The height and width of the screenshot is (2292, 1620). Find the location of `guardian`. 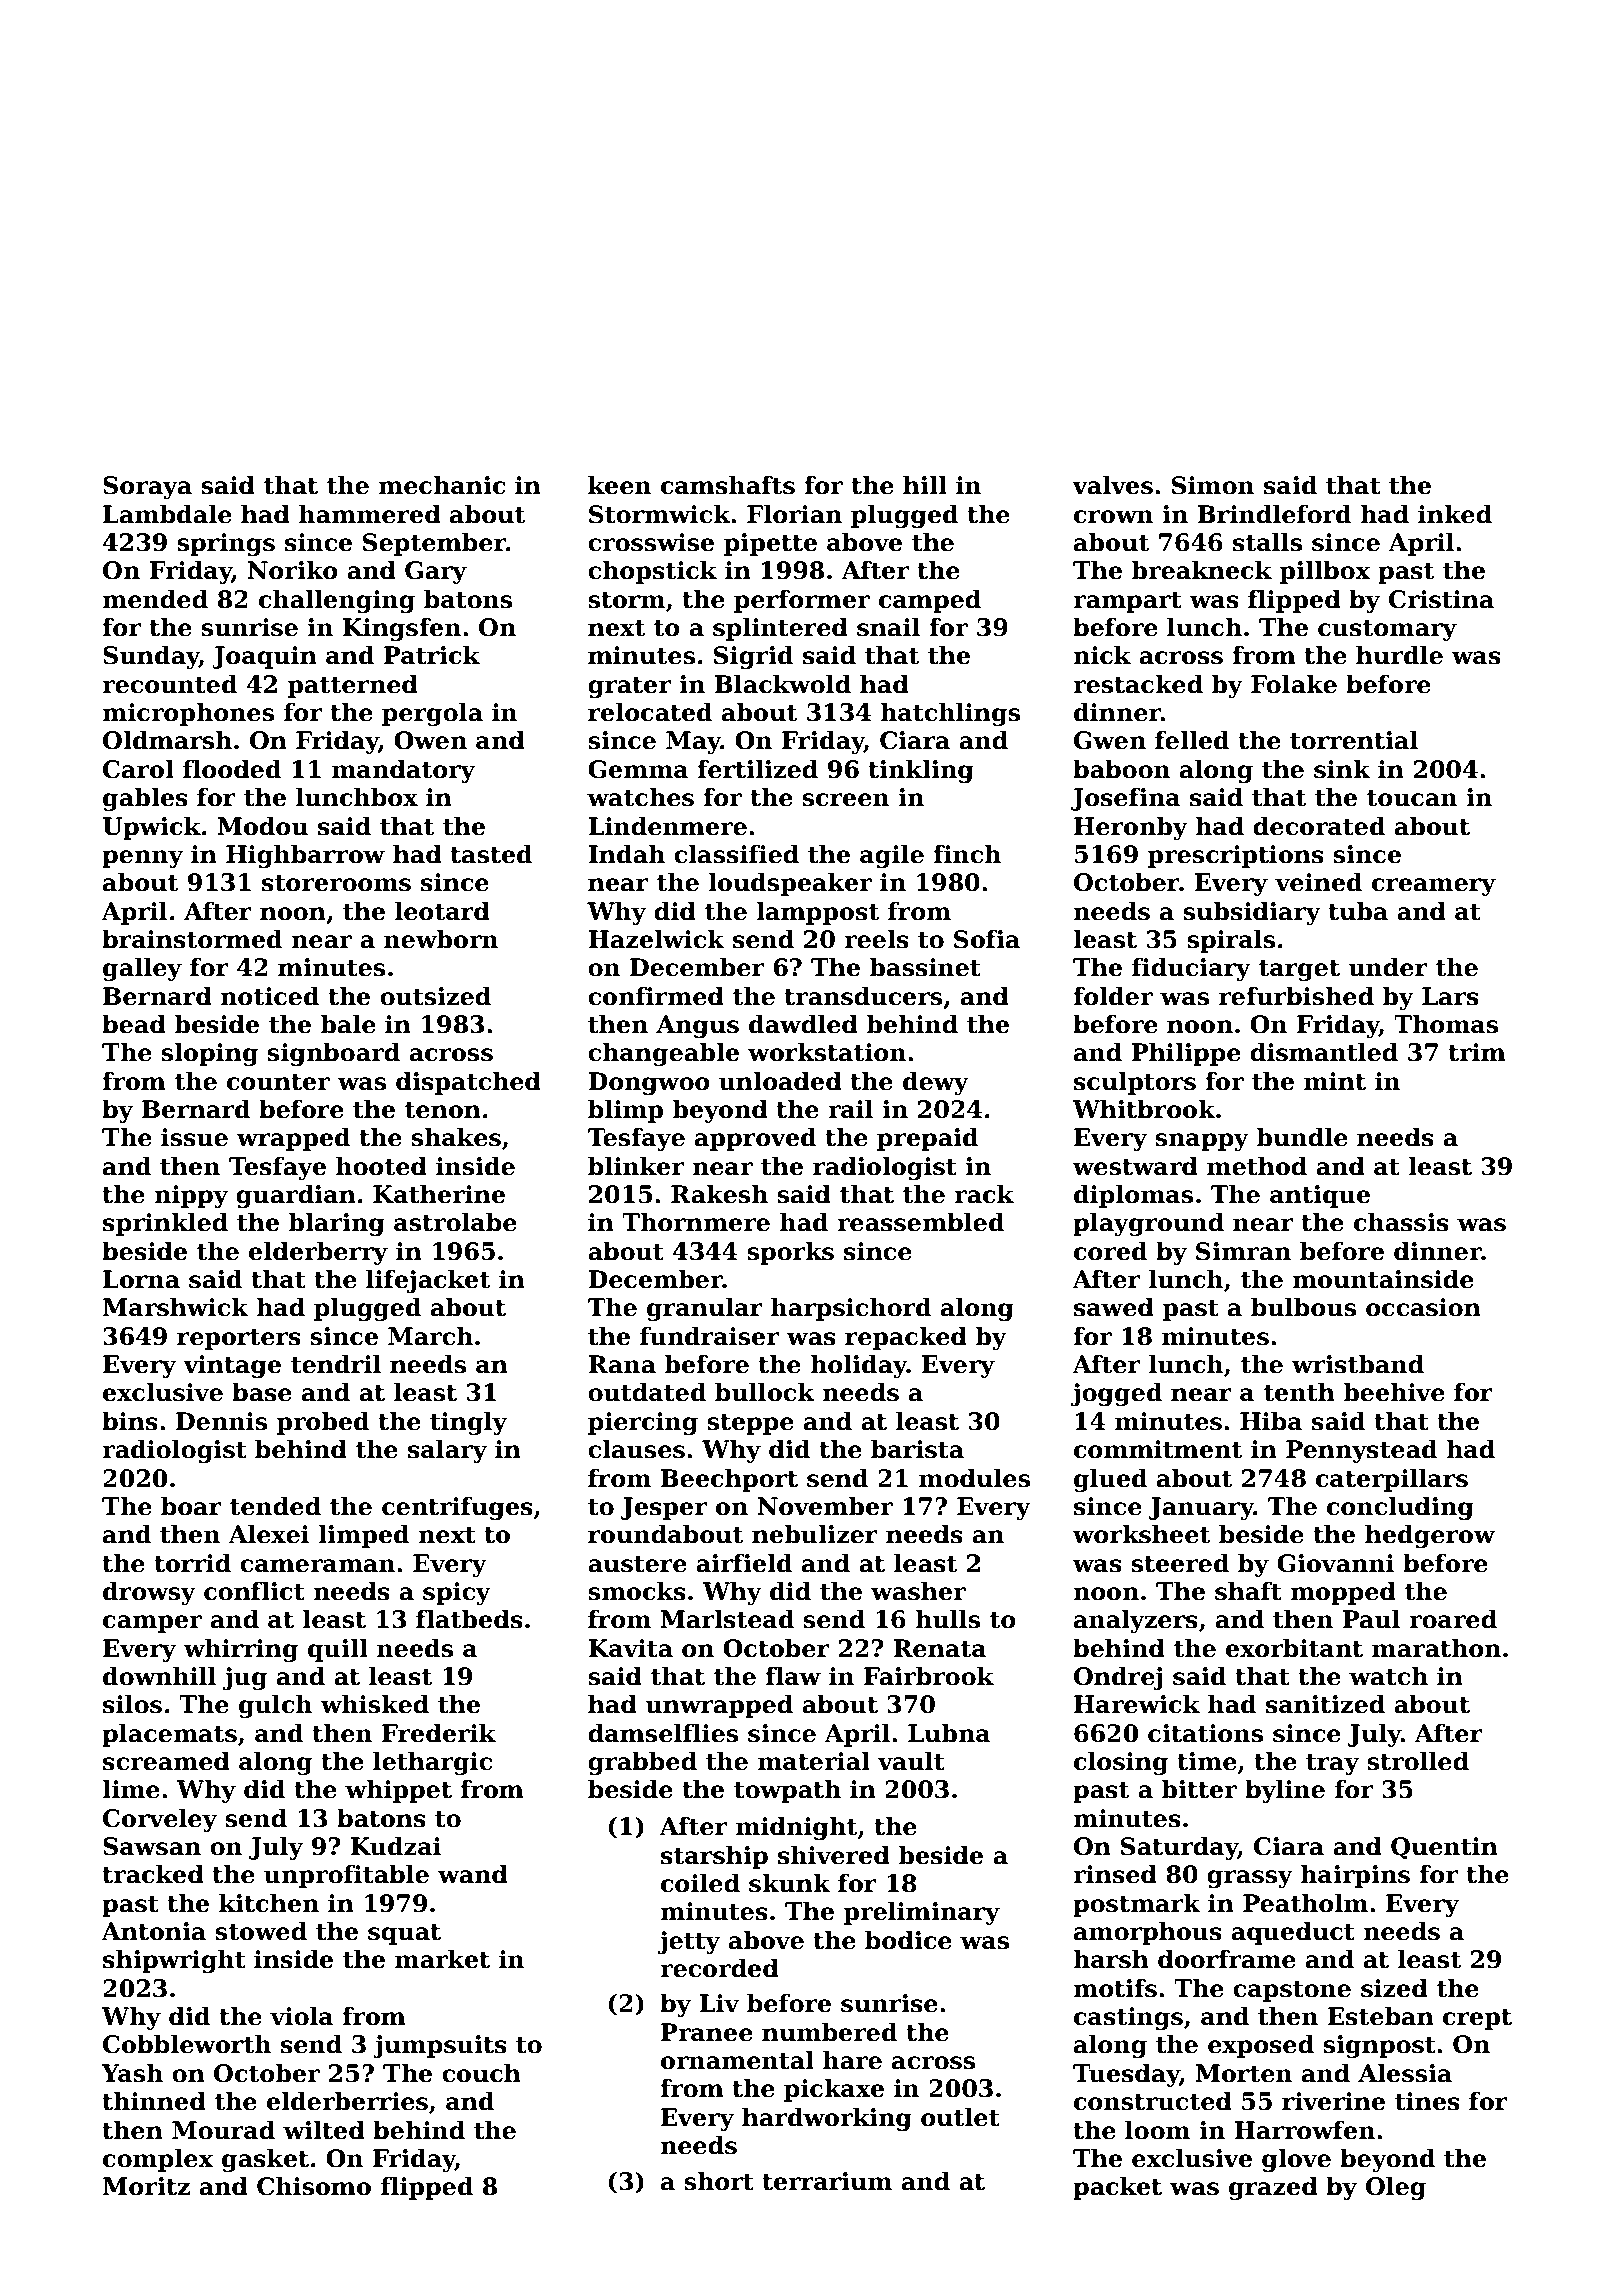

guardian is located at coordinates (296, 1196).
